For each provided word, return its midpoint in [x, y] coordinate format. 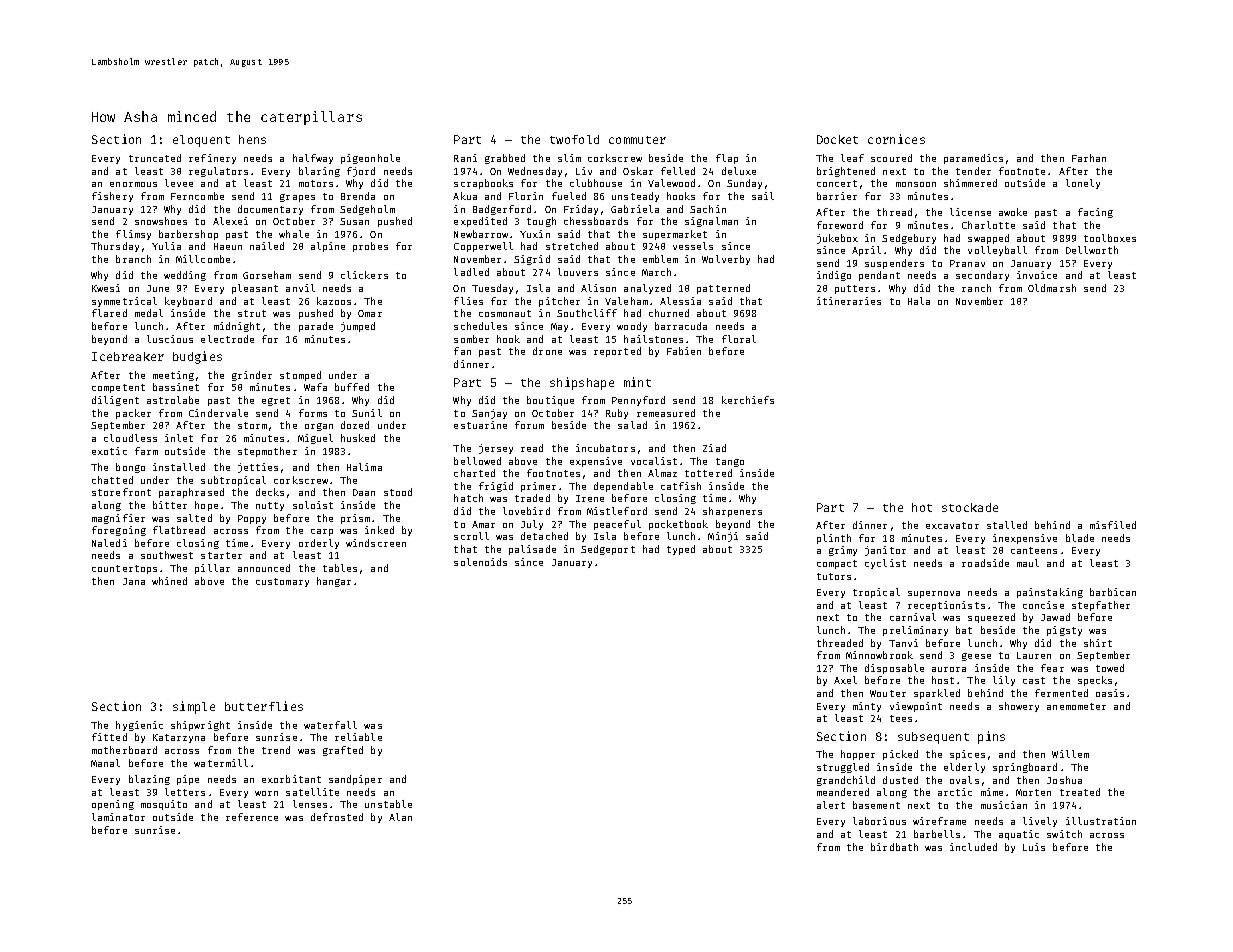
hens [252, 139]
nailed [267, 246]
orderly [319, 544]
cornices [896, 139]
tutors [834, 576]
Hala [919, 301]
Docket [837, 139]
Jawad [1055, 617]
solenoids [480, 562]
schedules [480, 326]
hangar [334, 582]
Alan [400, 817]
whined [169, 581]
